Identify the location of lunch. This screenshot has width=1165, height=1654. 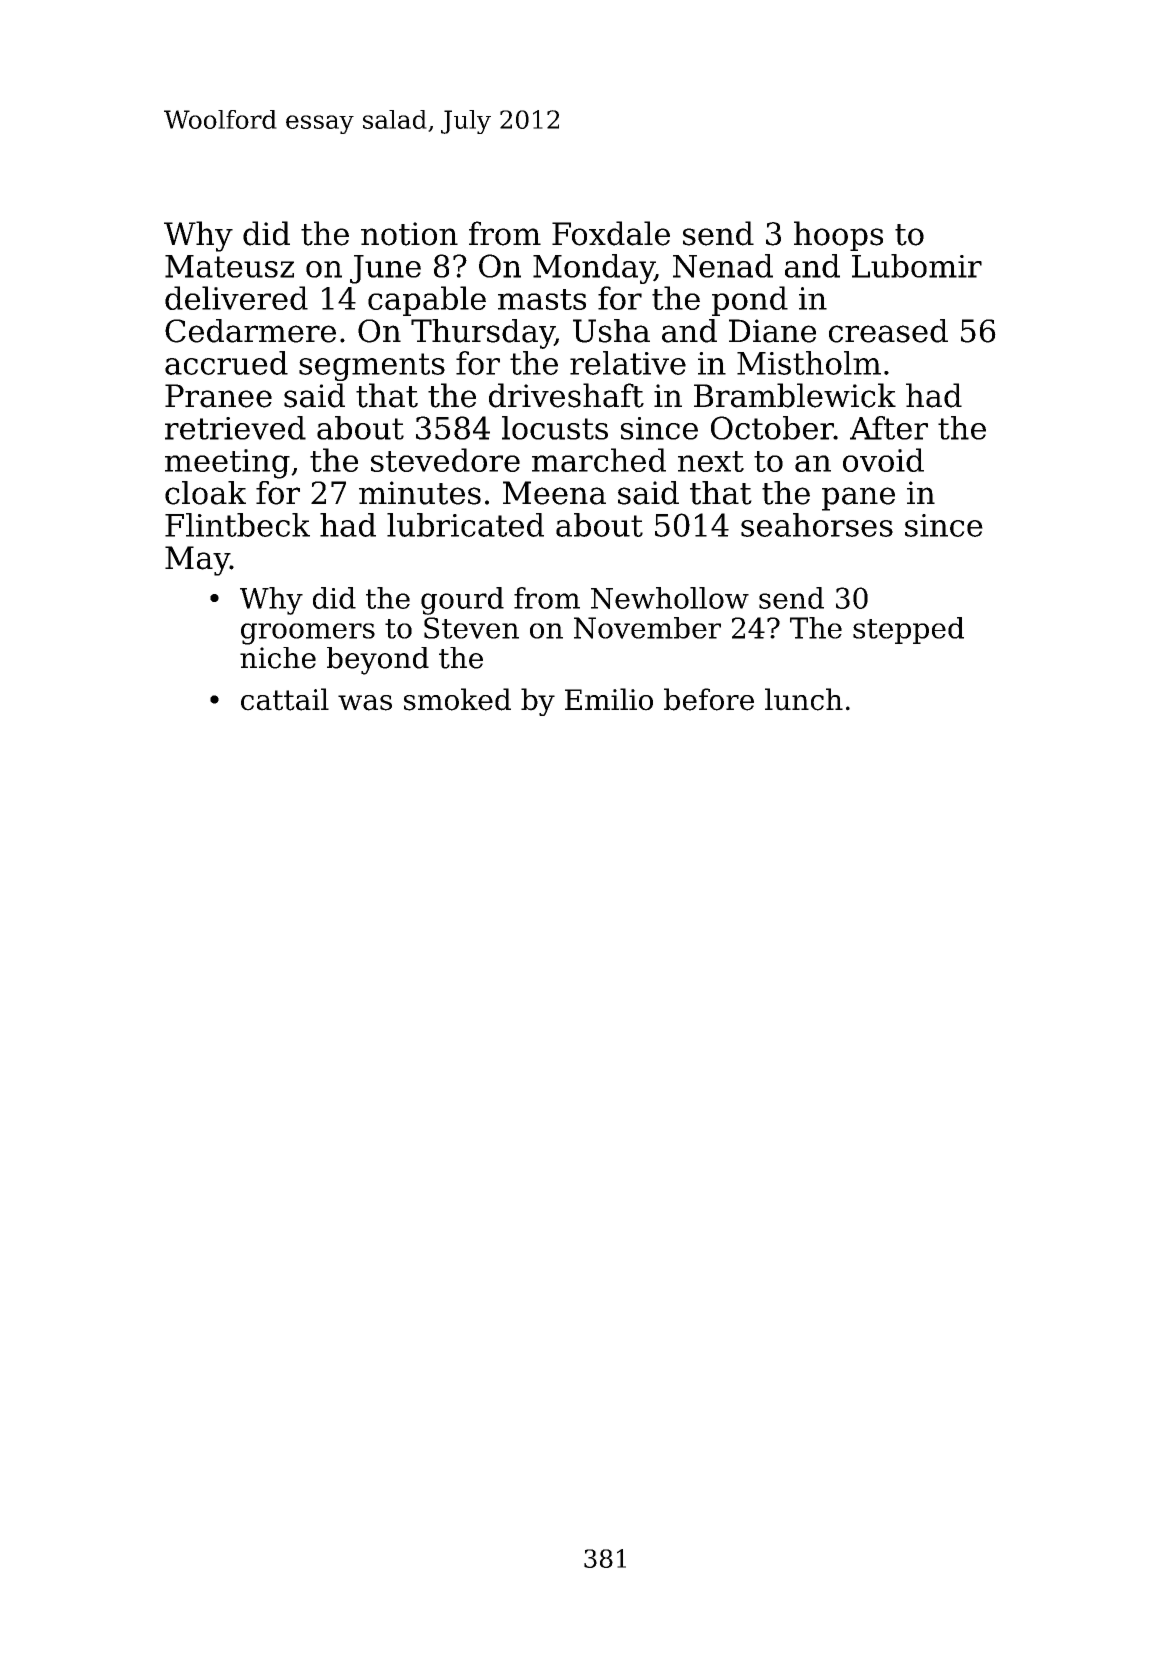
(804, 699).
